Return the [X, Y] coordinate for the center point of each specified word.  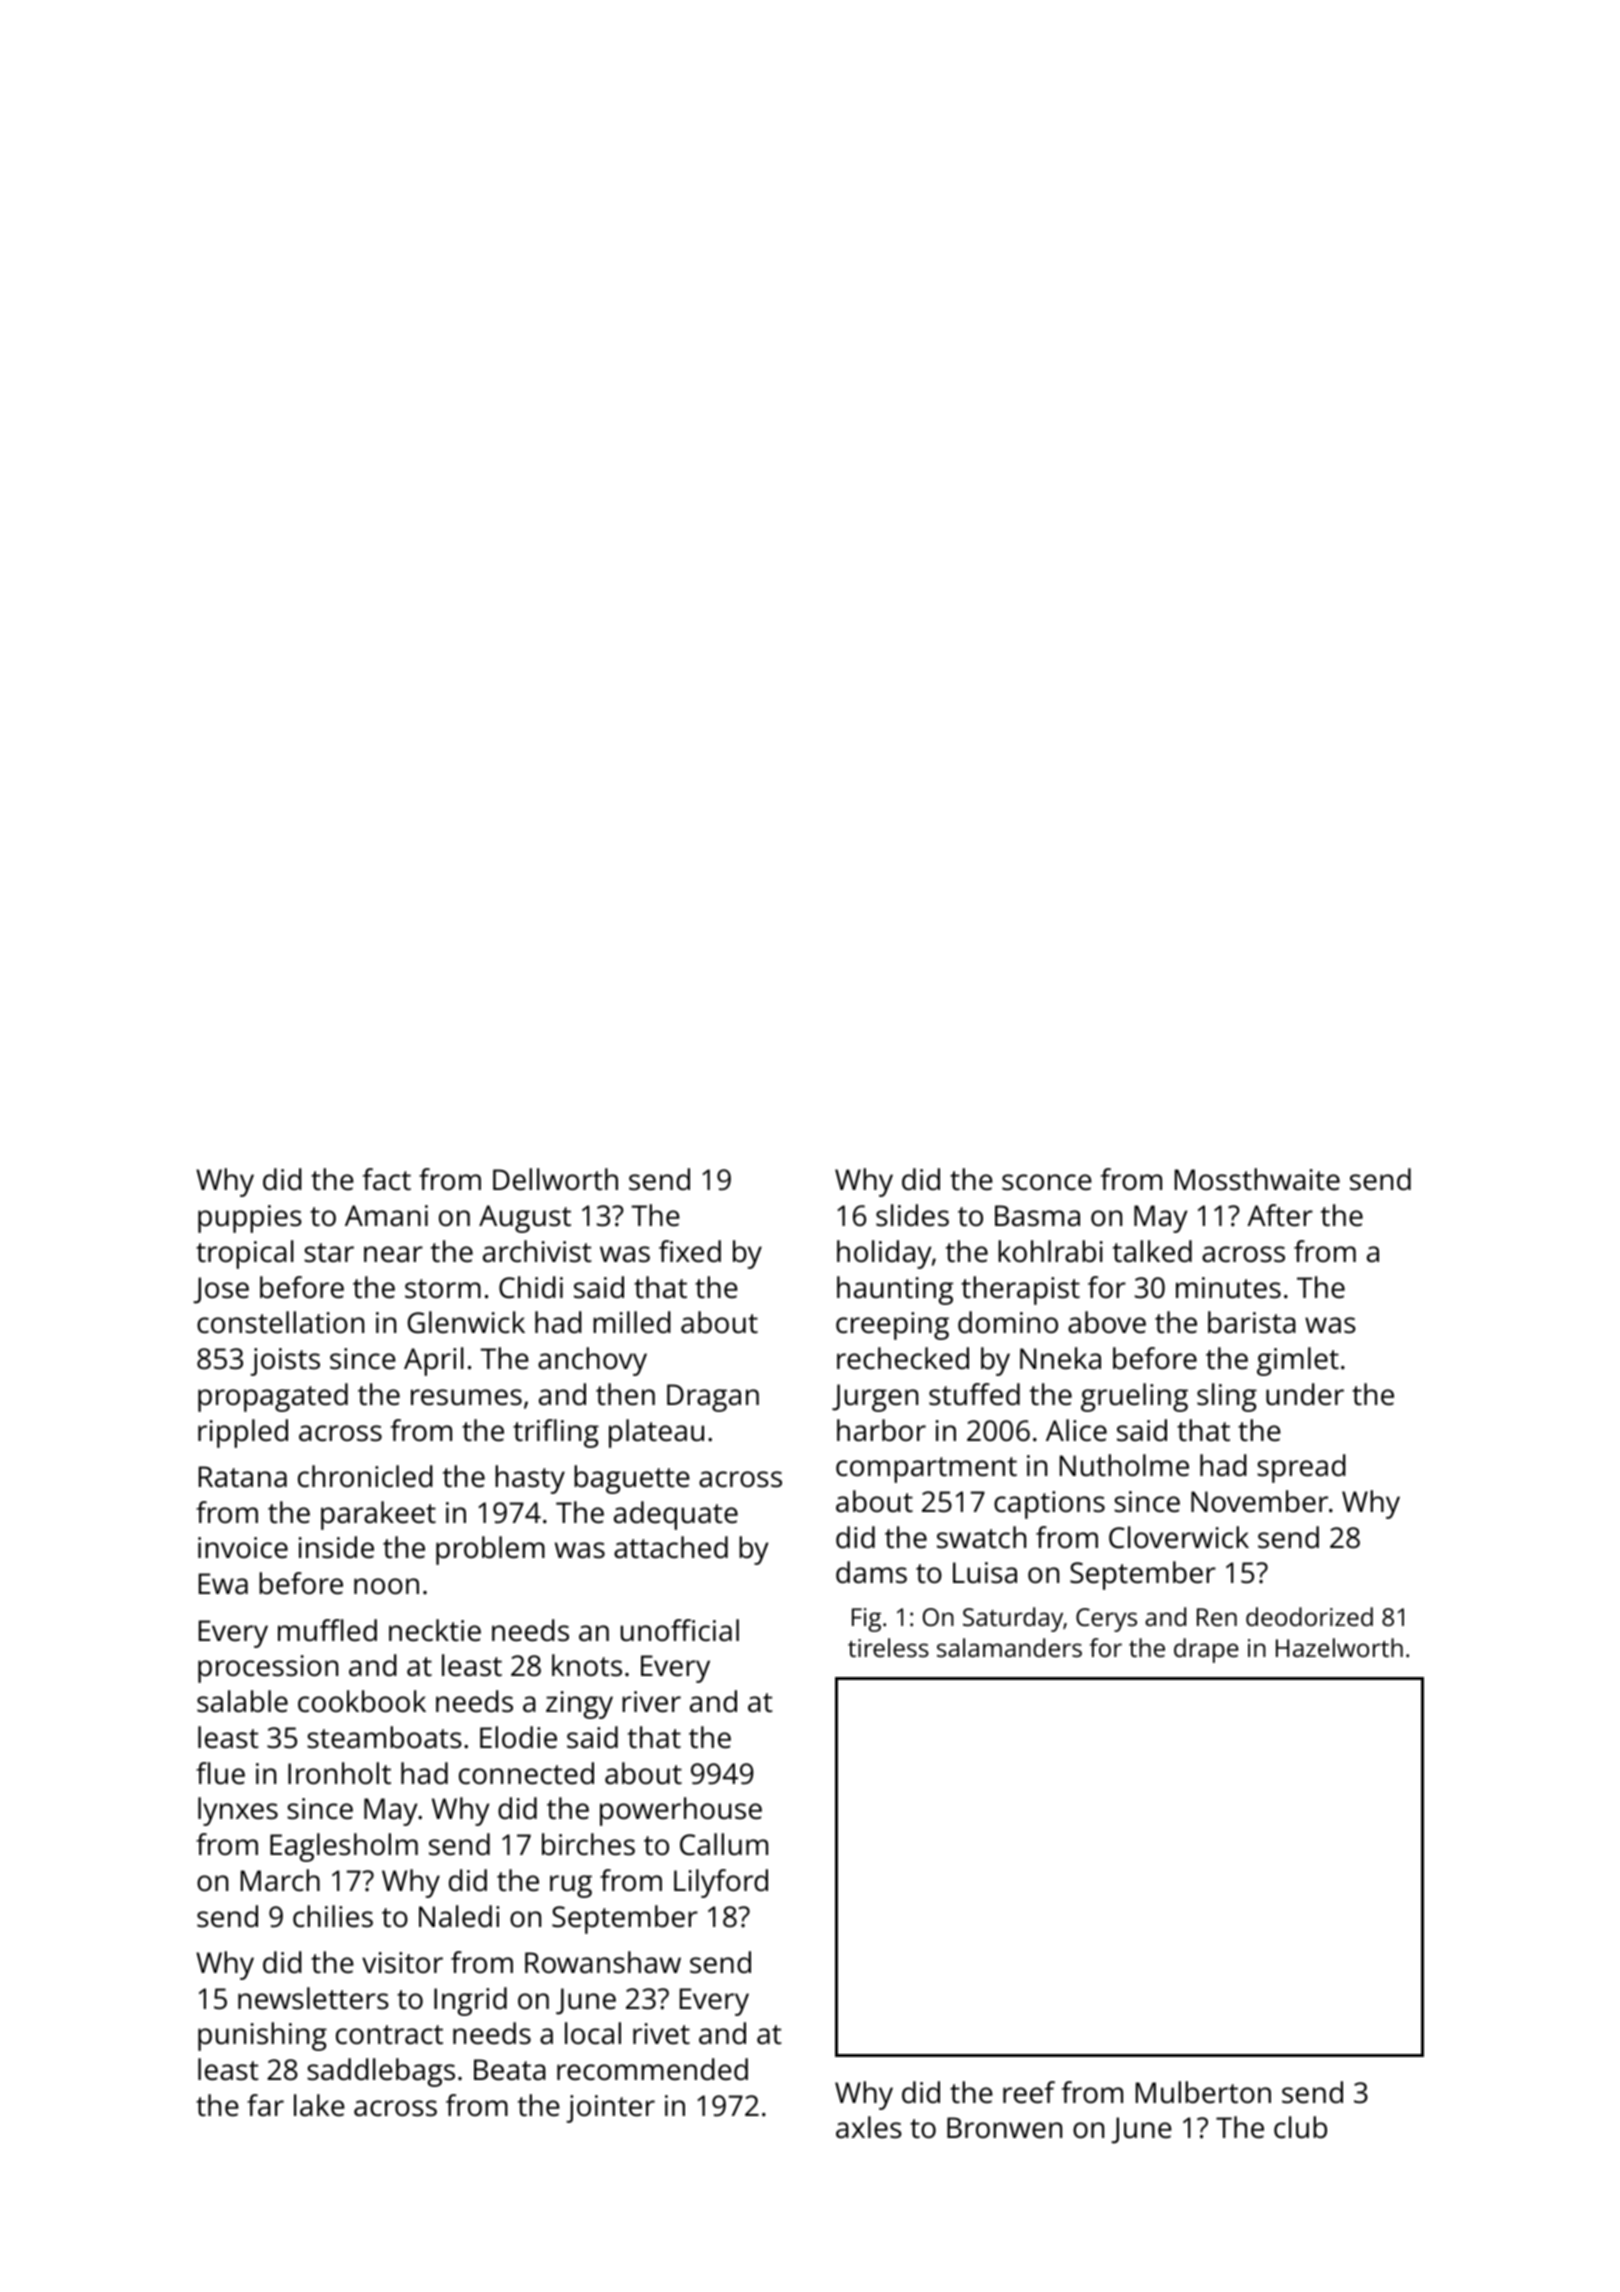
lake [319, 2105]
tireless [888, 1647]
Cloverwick [1179, 1537]
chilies [333, 1916]
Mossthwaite [1257, 1179]
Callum [724, 1844]
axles [869, 2127]
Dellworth [555, 1179]
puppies [250, 1219]
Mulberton [1203, 2092]
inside [336, 1547]
